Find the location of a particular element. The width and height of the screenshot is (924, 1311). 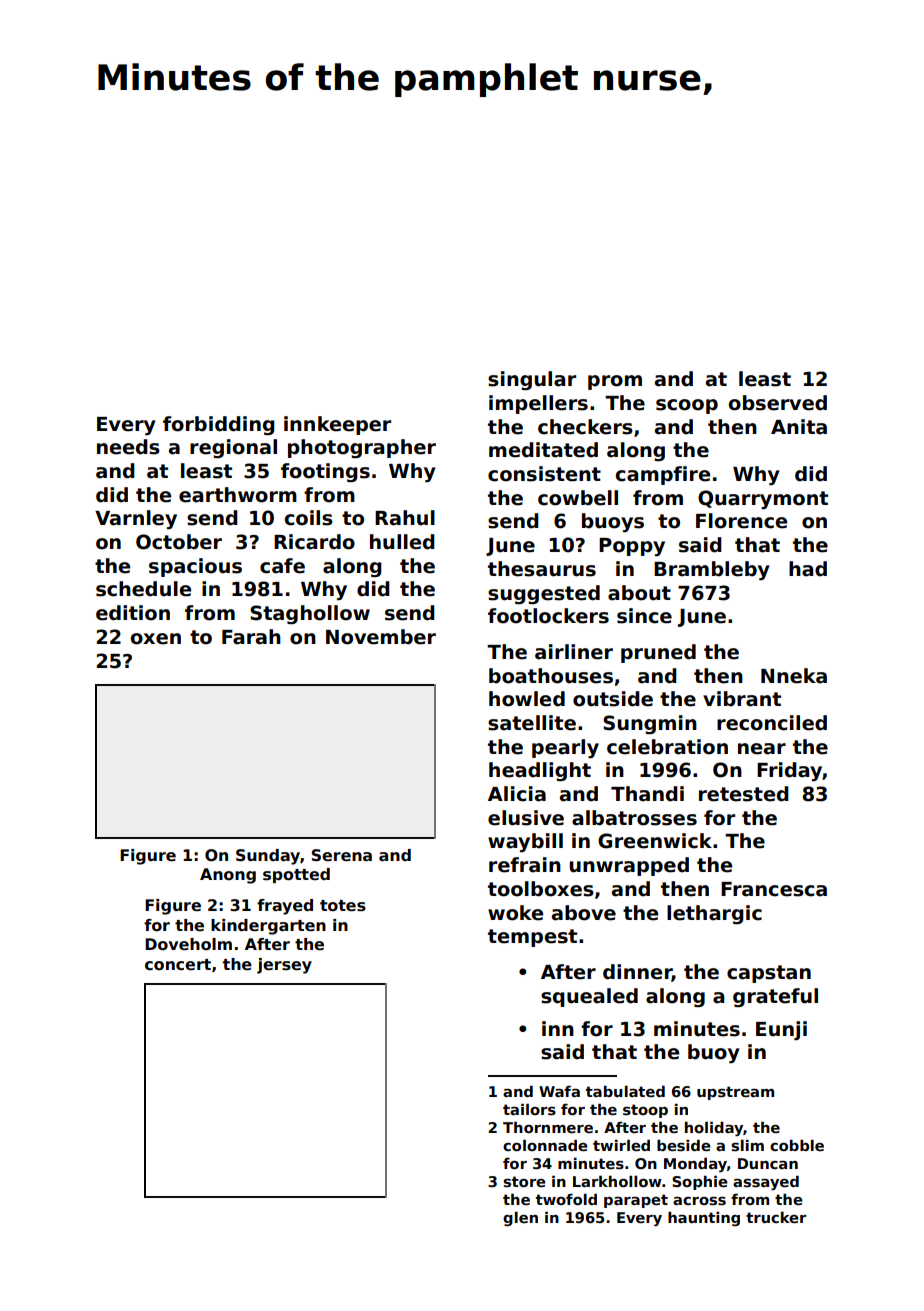

jersey is located at coordinates (284, 966).
